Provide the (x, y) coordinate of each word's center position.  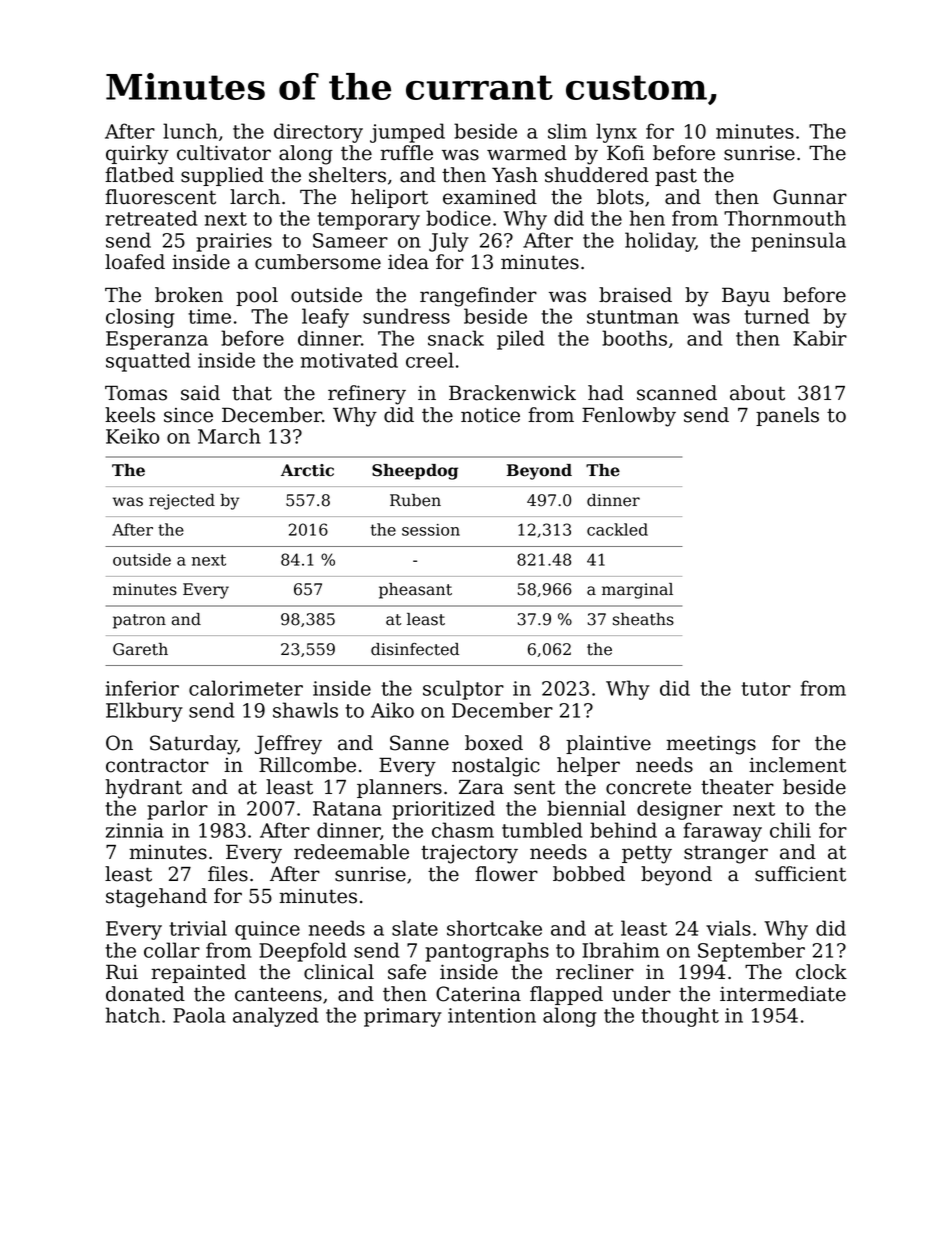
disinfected (415, 649)
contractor (157, 765)
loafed (135, 262)
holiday (660, 242)
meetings (711, 745)
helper (588, 766)
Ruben (415, 500)
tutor (766, 689)
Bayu (746, 297)
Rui (122, 972)
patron (139, 621)
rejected (182, 502)
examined (490, 197)
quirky (137, 155)
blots (620, 197)
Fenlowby (629, 417)
